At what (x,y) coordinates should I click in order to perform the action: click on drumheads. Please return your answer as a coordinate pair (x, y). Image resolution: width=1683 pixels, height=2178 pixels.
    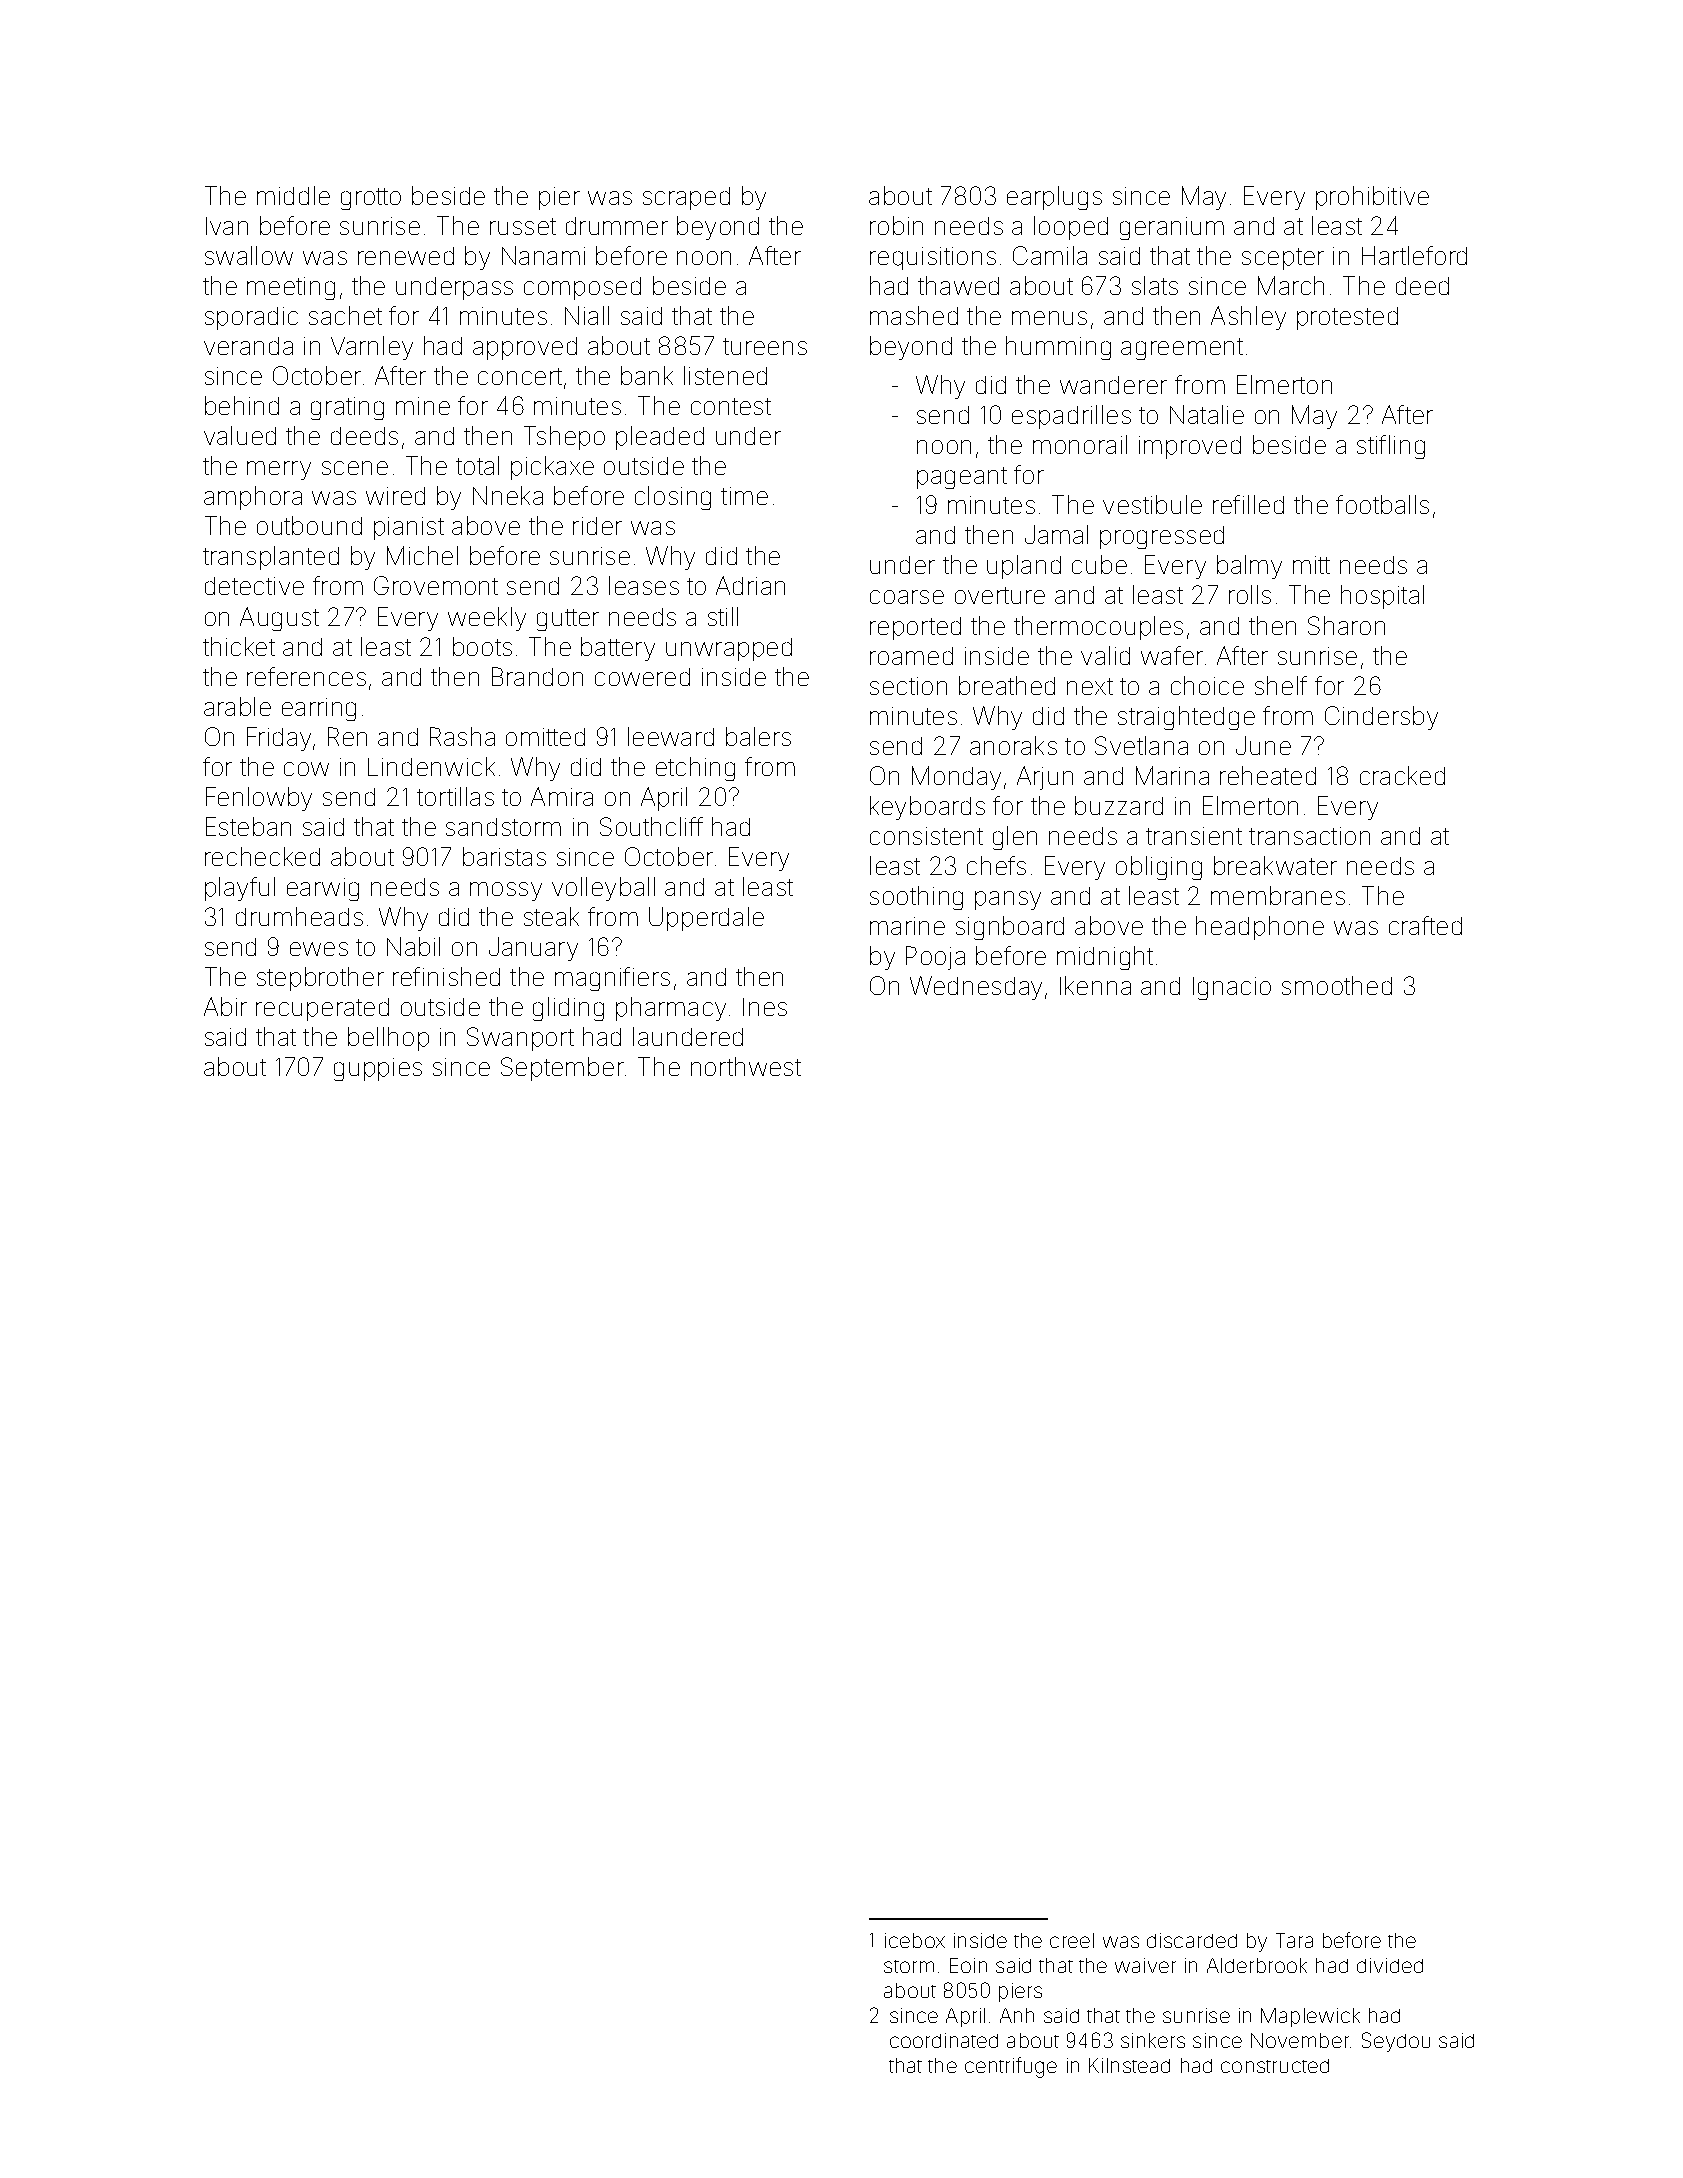
    Looking at the image, I should click on (299, 916).
